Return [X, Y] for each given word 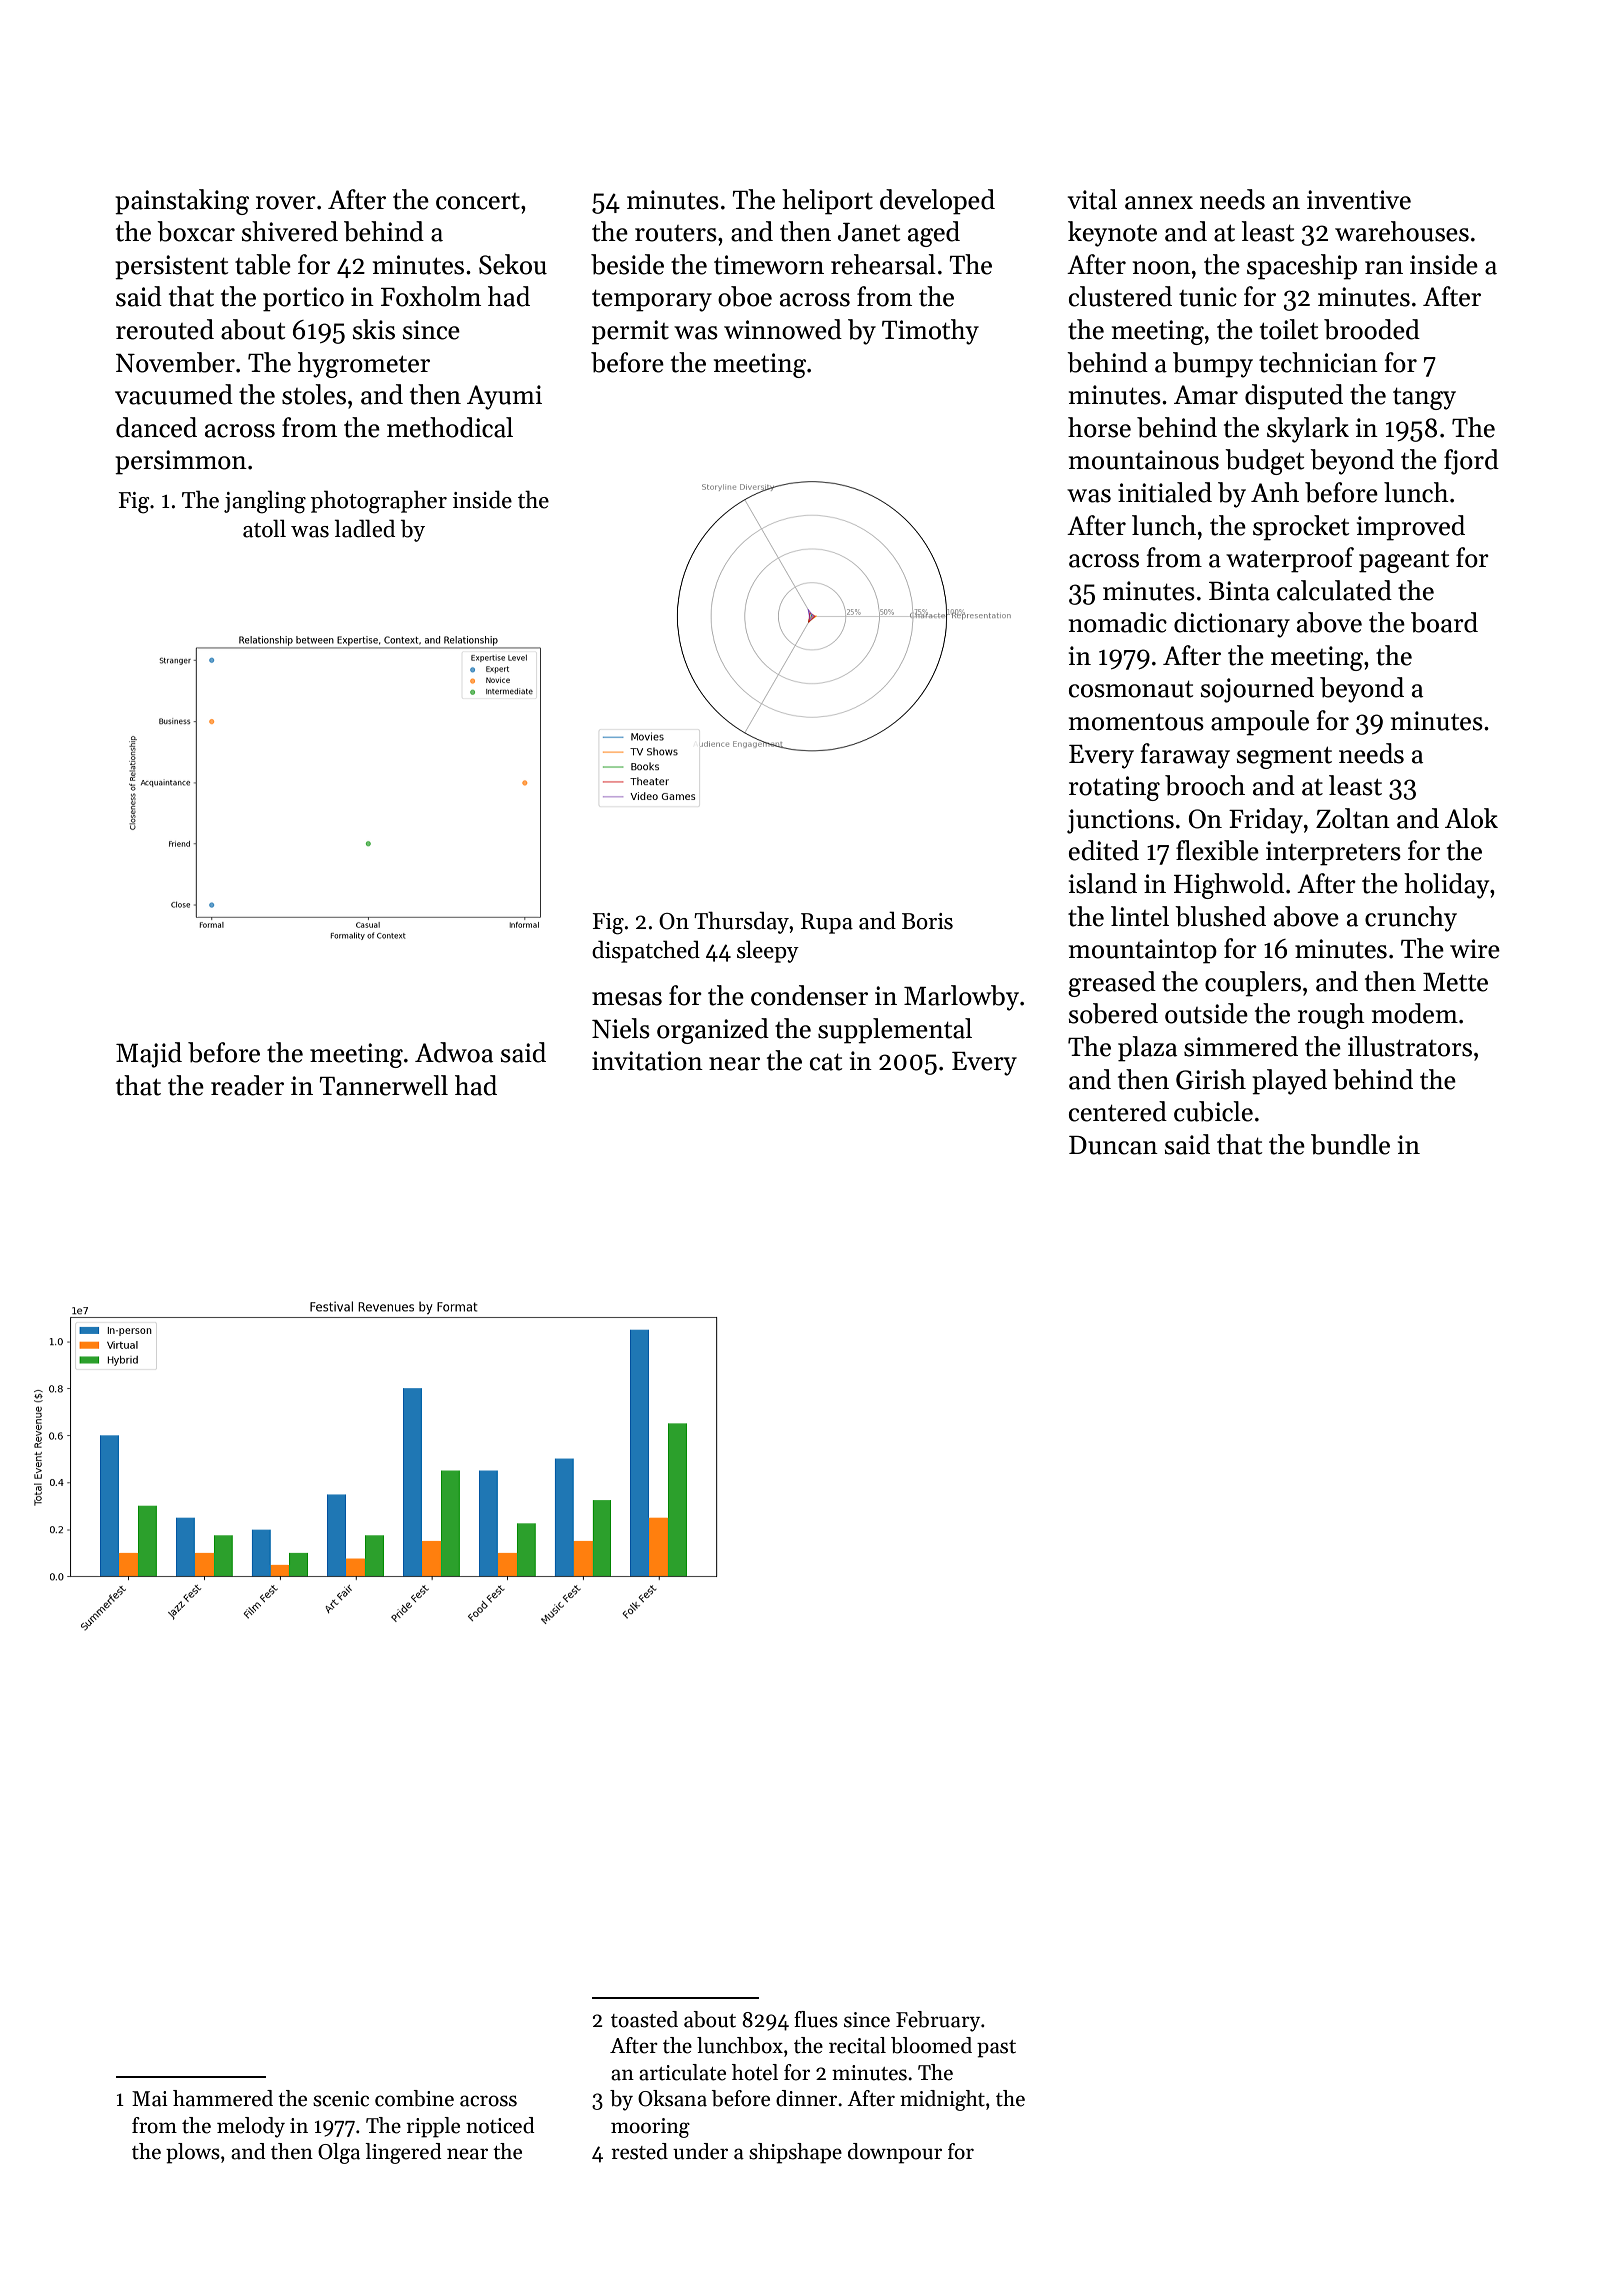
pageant [1404, 562]
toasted [644, 2019]
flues [816, 2019]
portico [303, 299]
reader [247, 1085]
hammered [223, 2098]
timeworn [769, 265]
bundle [1350, 1144]
